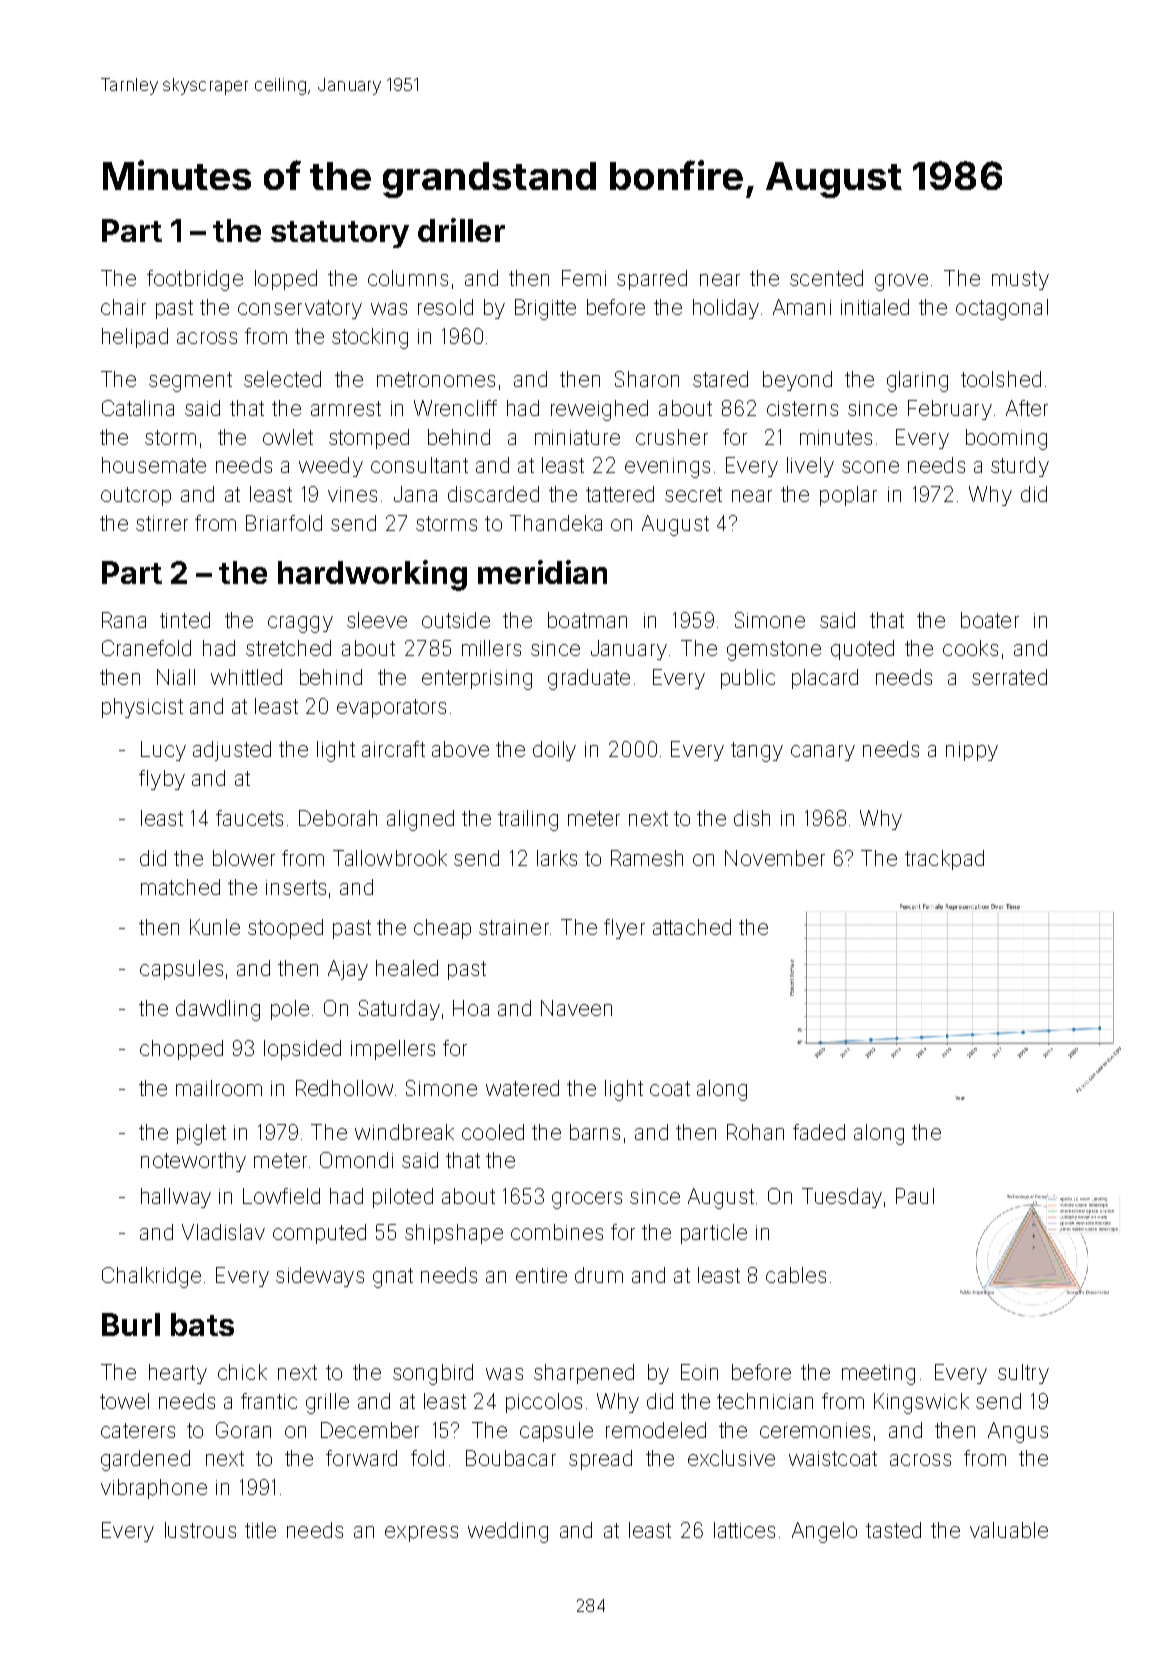 The height and width of the screenshot is (1664, 1149). What do you see at coordinates (460, 749) in the screenshot?
I see `above` at bounding box center [460, 749].
